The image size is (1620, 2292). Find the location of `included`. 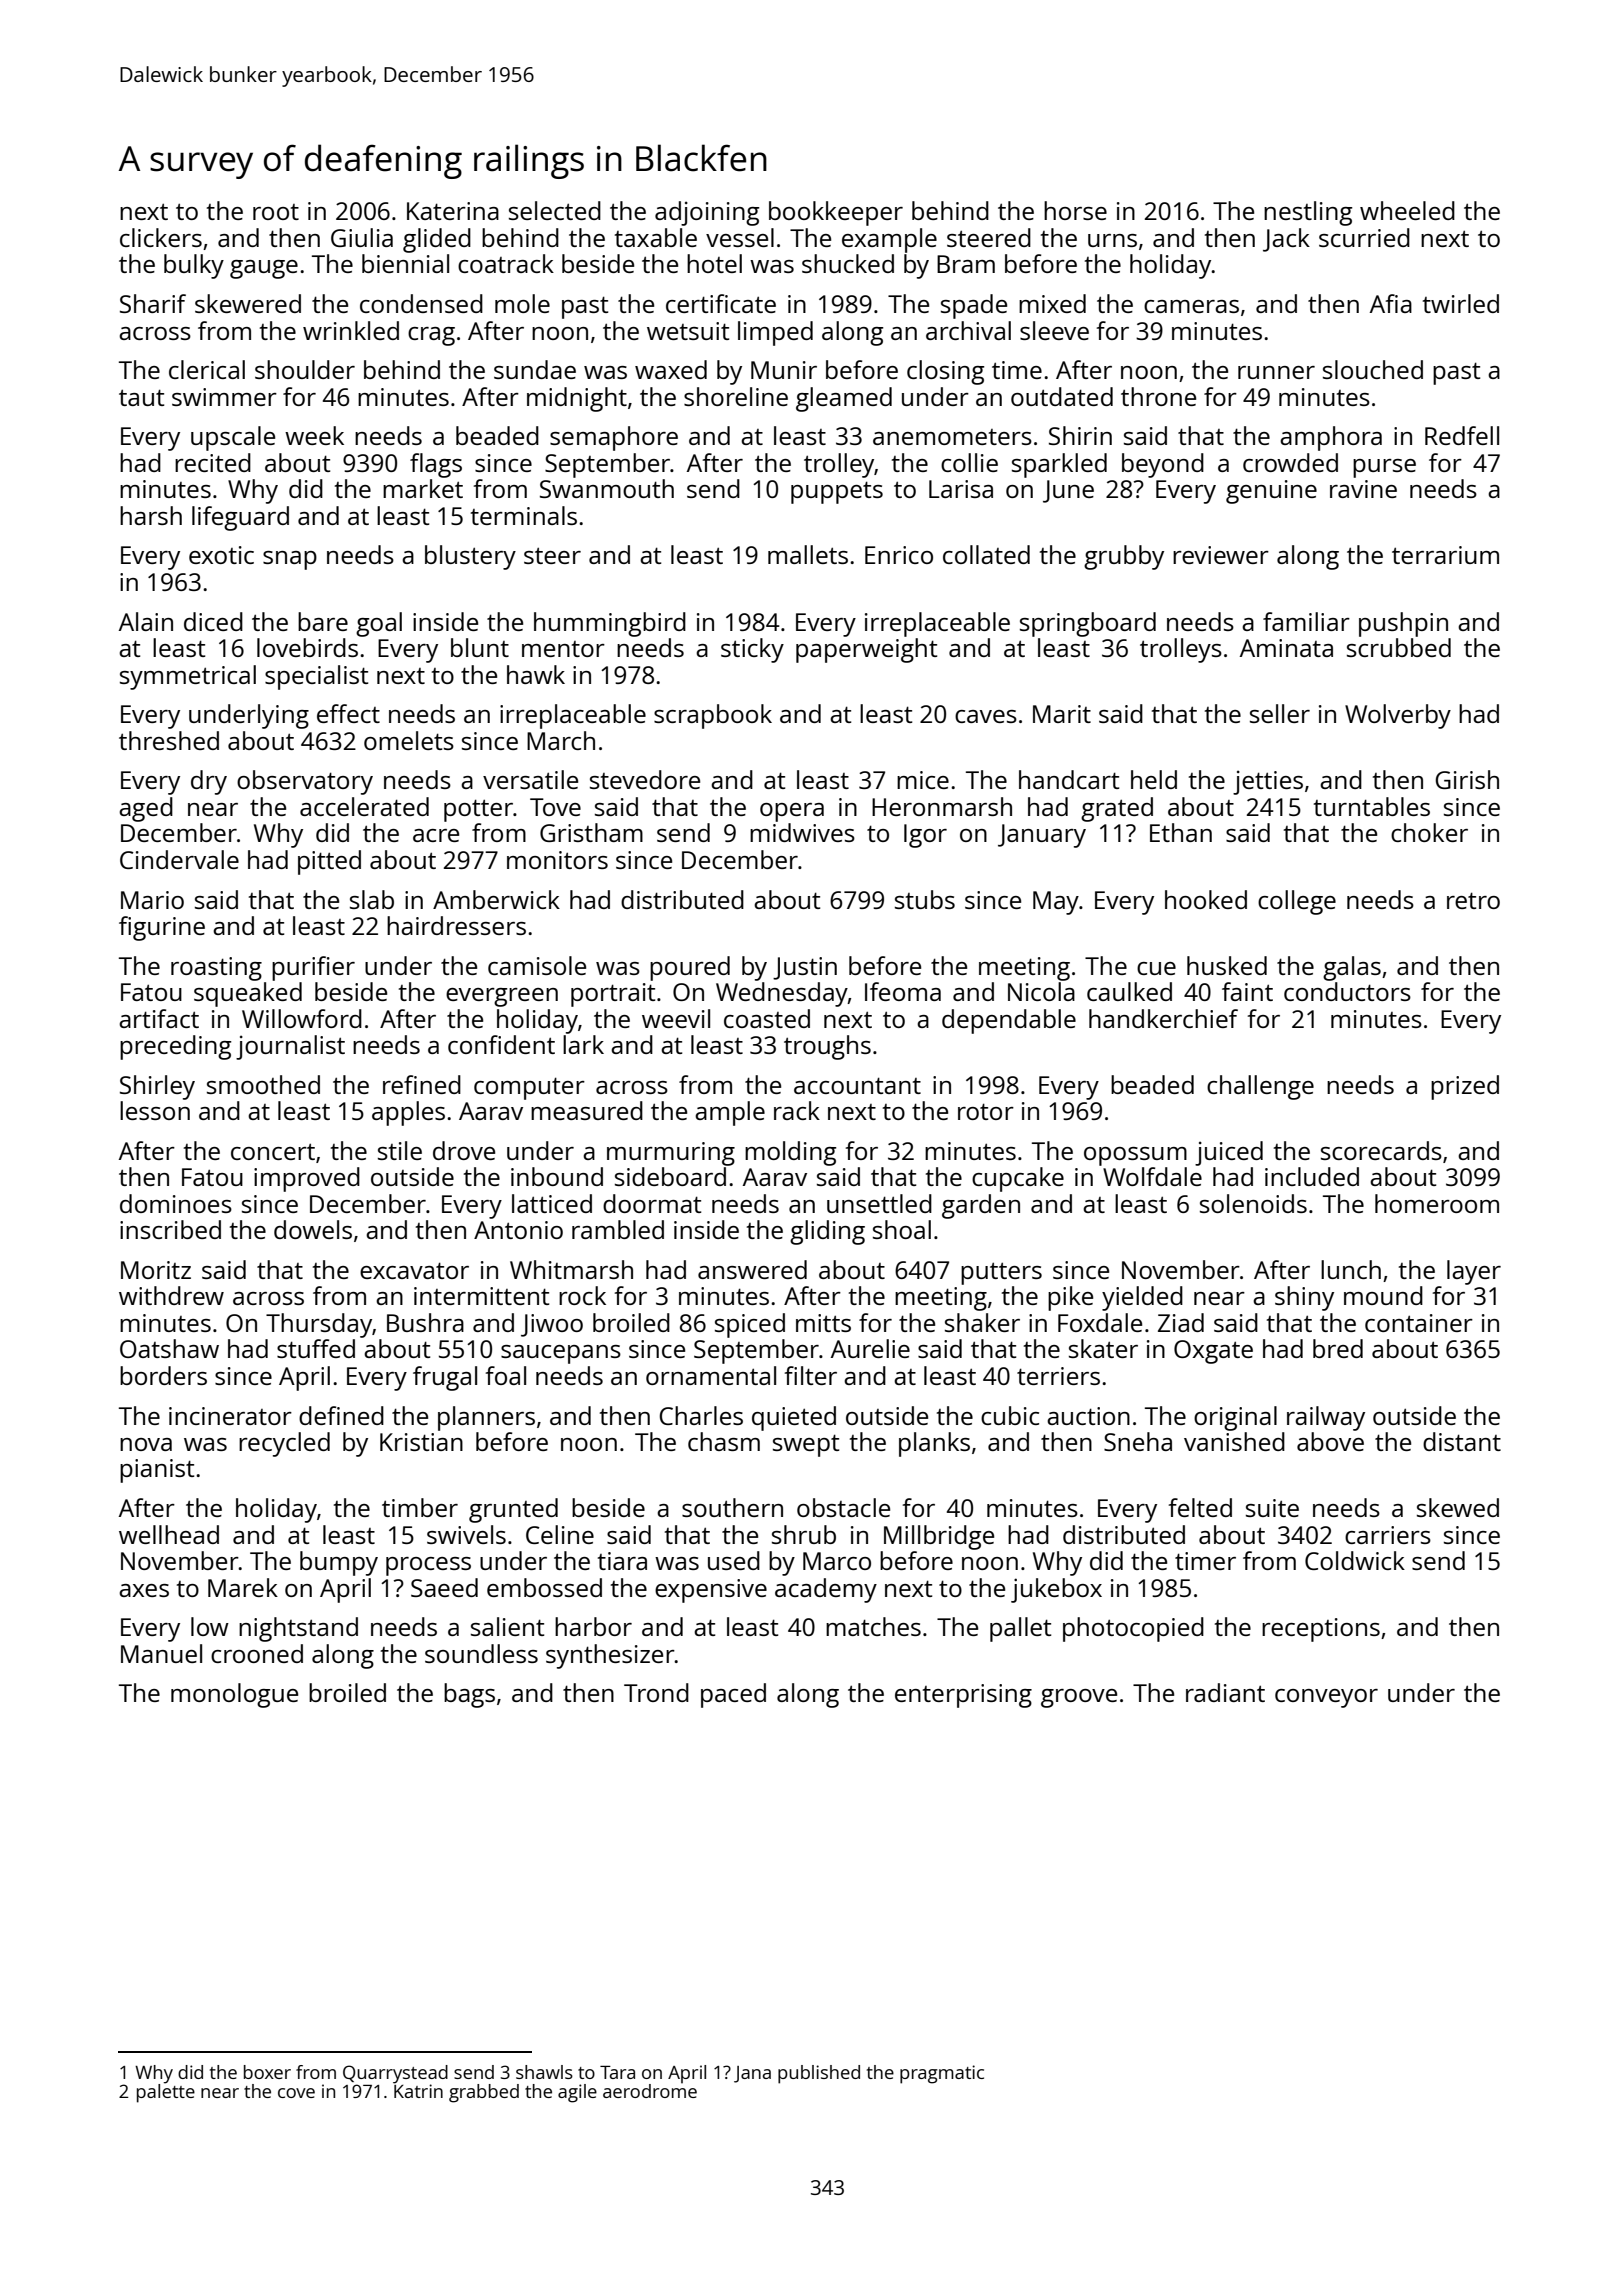

included is located at coordinates (1312, 1176).
